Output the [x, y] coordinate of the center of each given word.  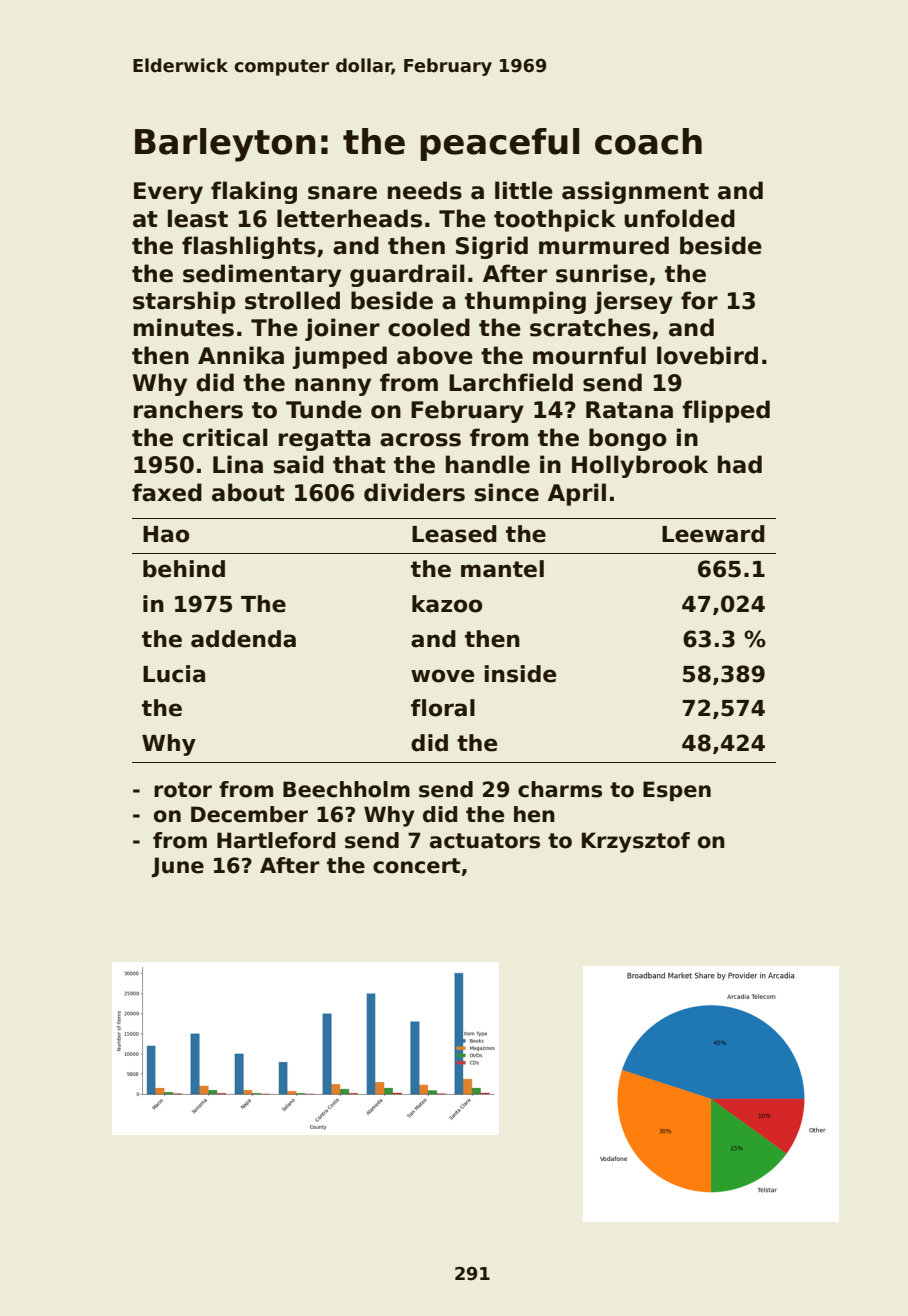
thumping [525, 302]
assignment [635, 192]
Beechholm [346, 789]
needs [425, 190]
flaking [254, 192]
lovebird [707, 355]
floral [443, 708]
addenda [243, 639]
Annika [241, 355]
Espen [677, 791]
